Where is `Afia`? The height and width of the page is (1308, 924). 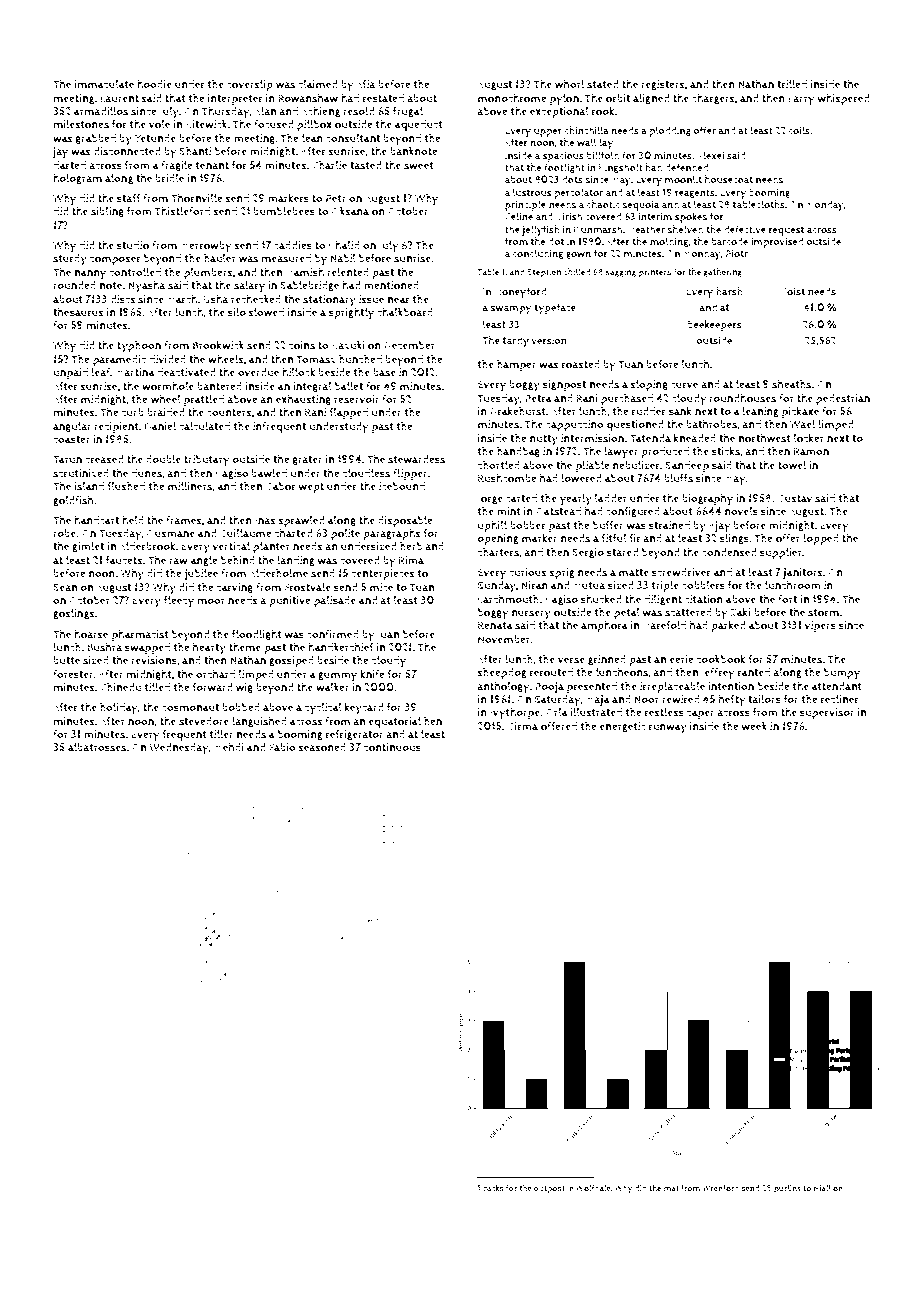
Afia is located at coordinates (366, 84).
